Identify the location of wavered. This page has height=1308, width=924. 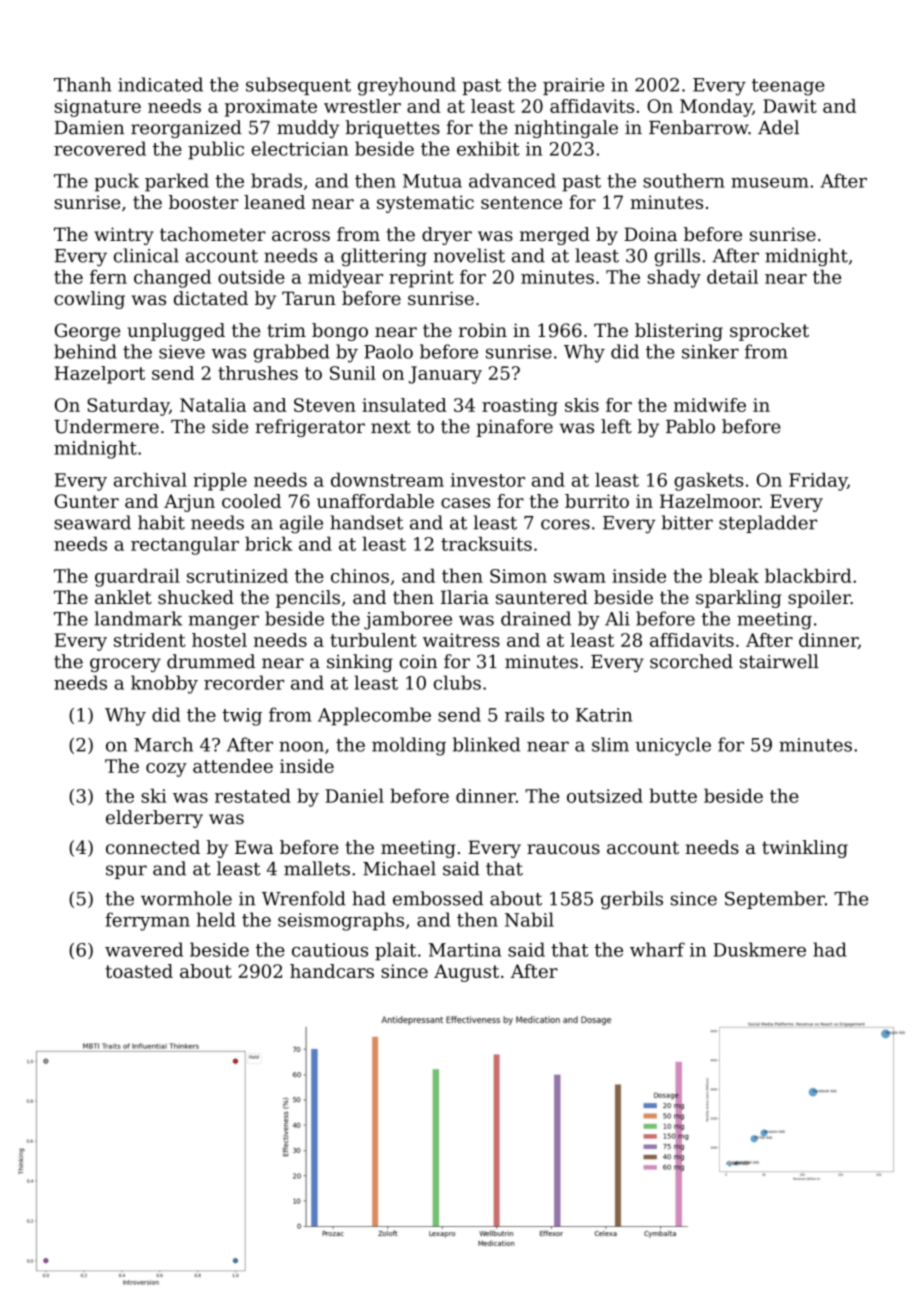
(144, 949).
